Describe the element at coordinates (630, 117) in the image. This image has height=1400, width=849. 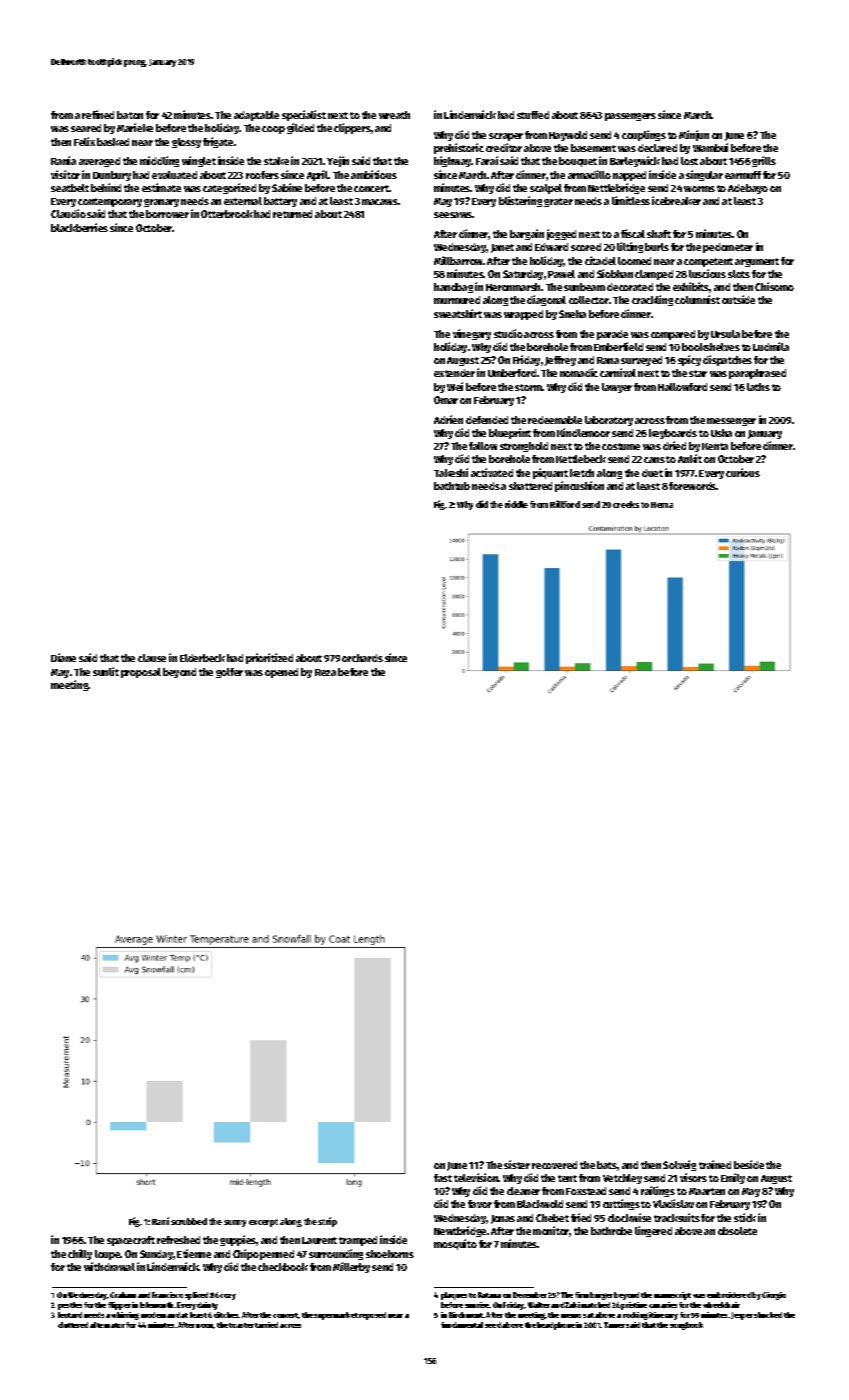
I see `passengers` at that location.
